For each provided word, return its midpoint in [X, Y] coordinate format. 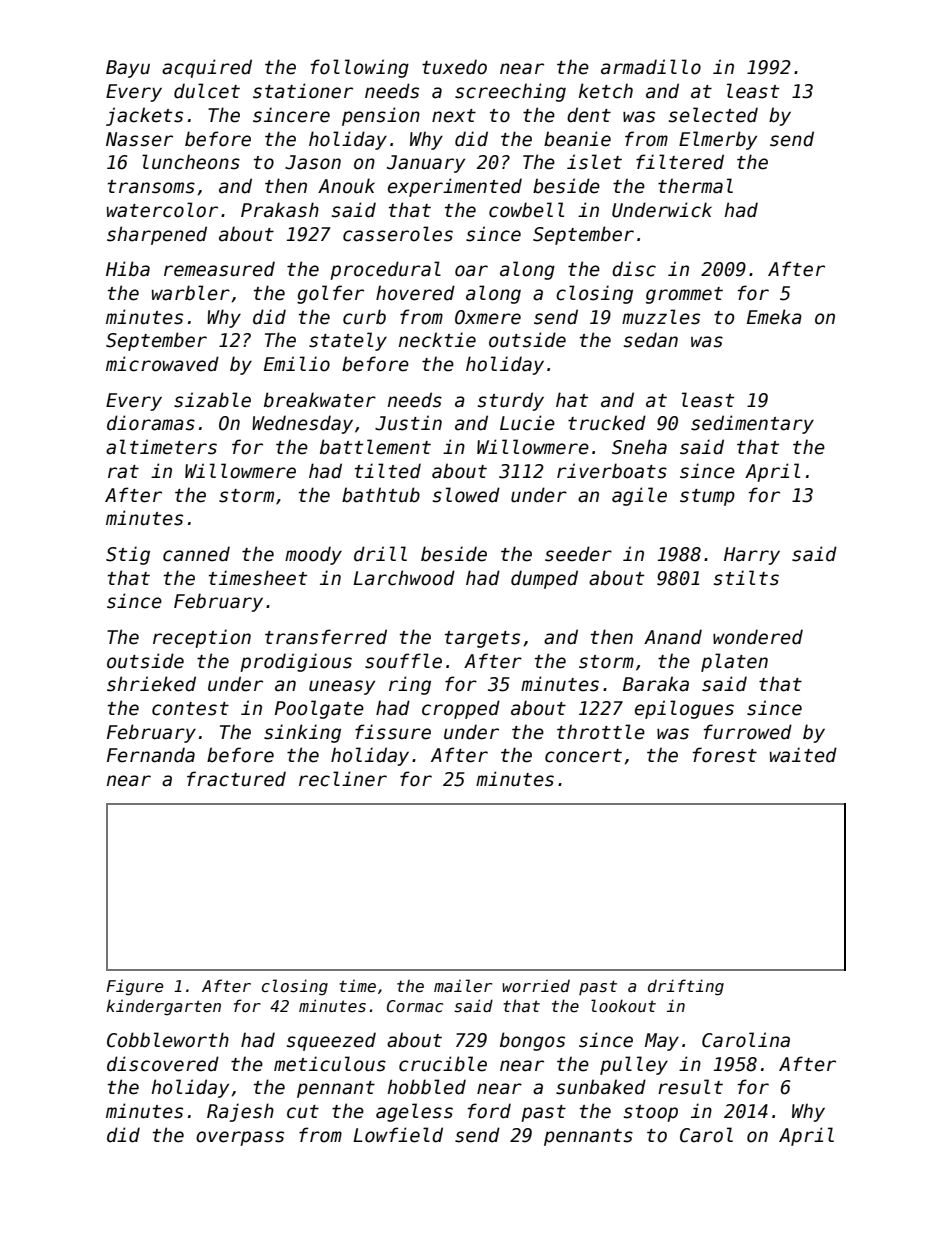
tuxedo [454, 67]
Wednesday [302, 424]
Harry [752, 556]
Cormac [415, 1006]
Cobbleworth [168, 1040]
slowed [466, 495]
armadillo [651, 67]
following [360, 68]
